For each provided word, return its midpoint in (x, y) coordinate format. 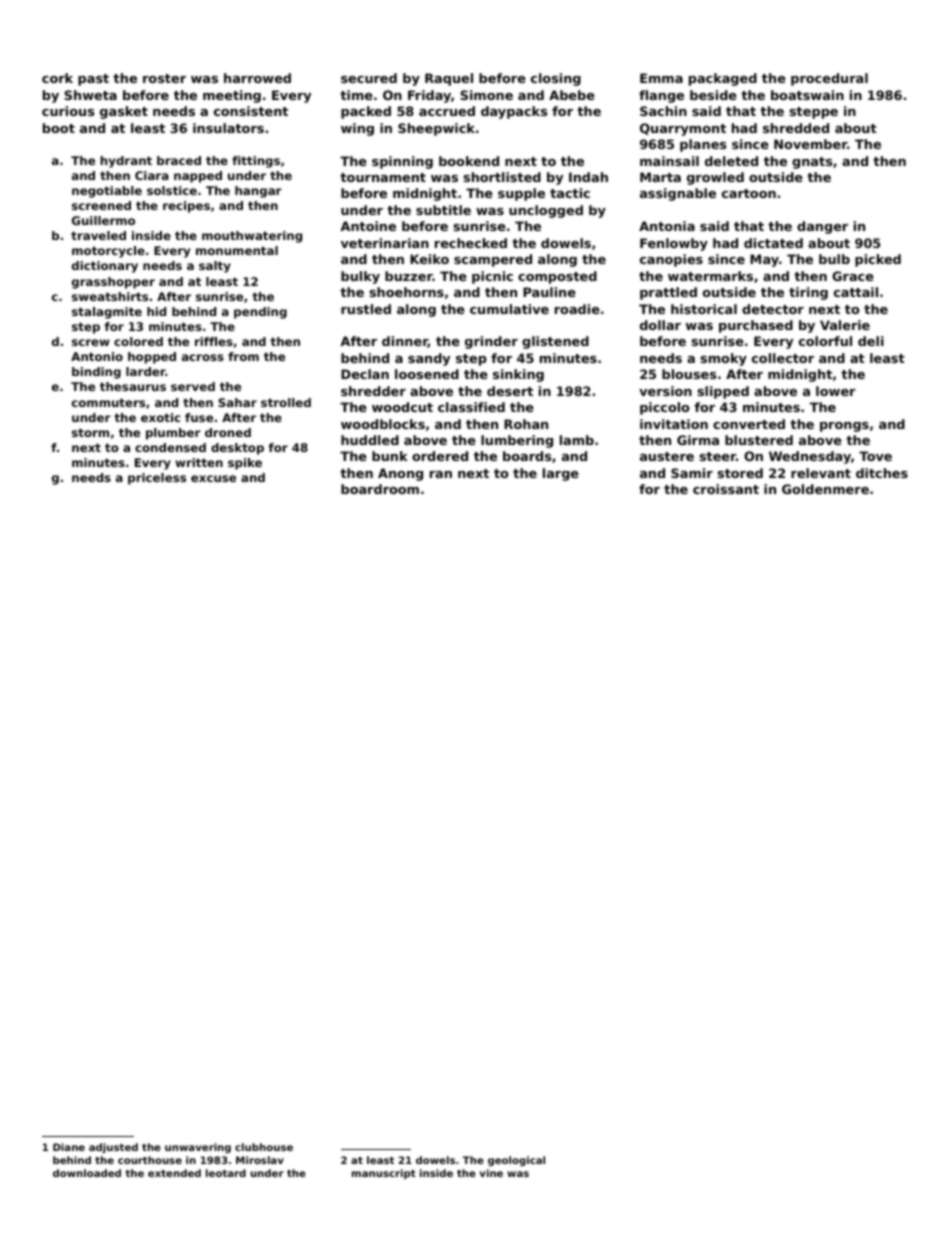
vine (491, 1173)
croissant (726, 489)
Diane (69, 1147)
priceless (157, 479)
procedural (829, 79)
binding (96, 373)
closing (556, 79)
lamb (577, 440)
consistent (251, 111)
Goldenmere (825, 489)
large (561, 474)
